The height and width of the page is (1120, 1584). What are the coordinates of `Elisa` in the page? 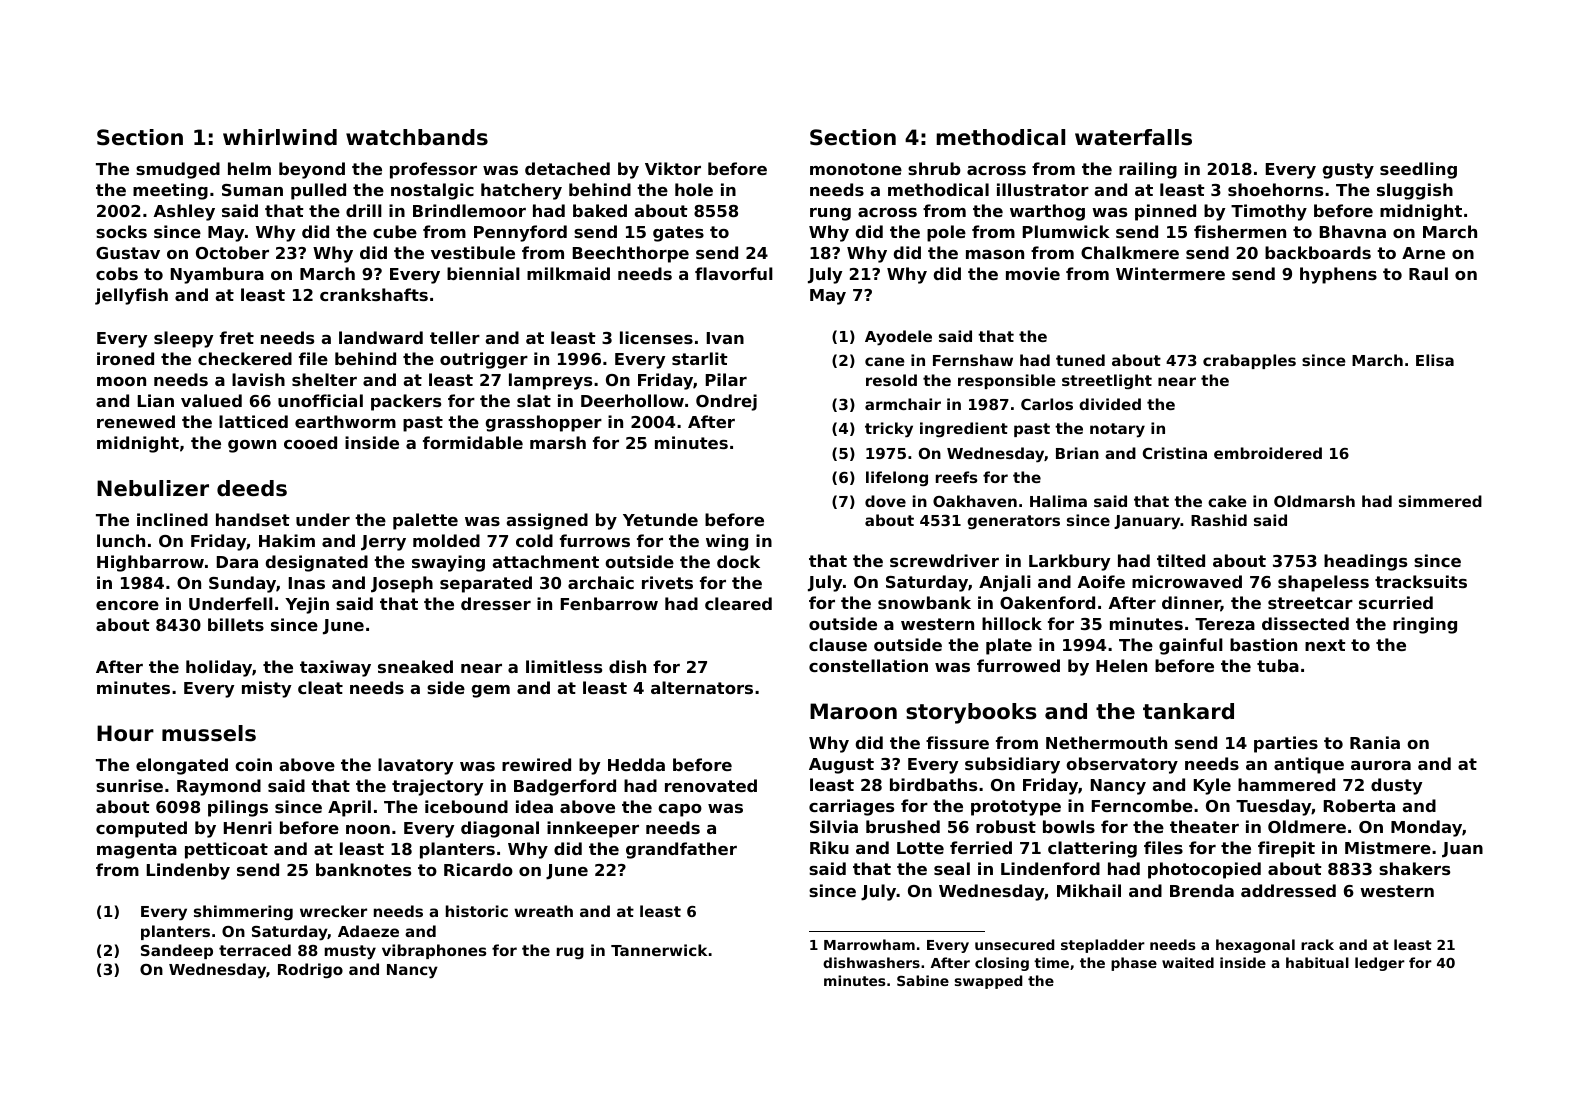 It's located at (1435, 360).
